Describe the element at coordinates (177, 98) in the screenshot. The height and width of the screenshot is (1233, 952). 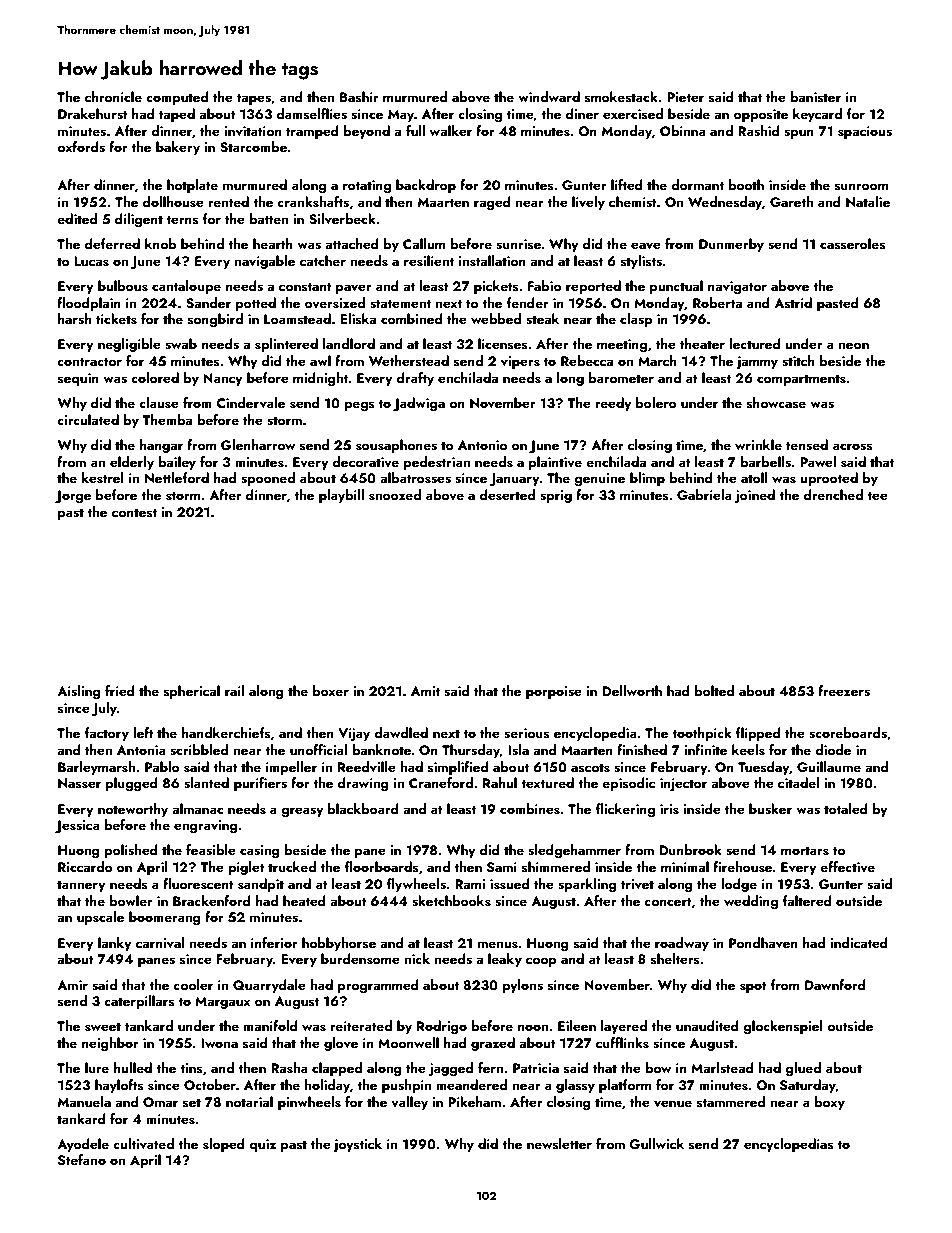
I see `computed` at that location.
